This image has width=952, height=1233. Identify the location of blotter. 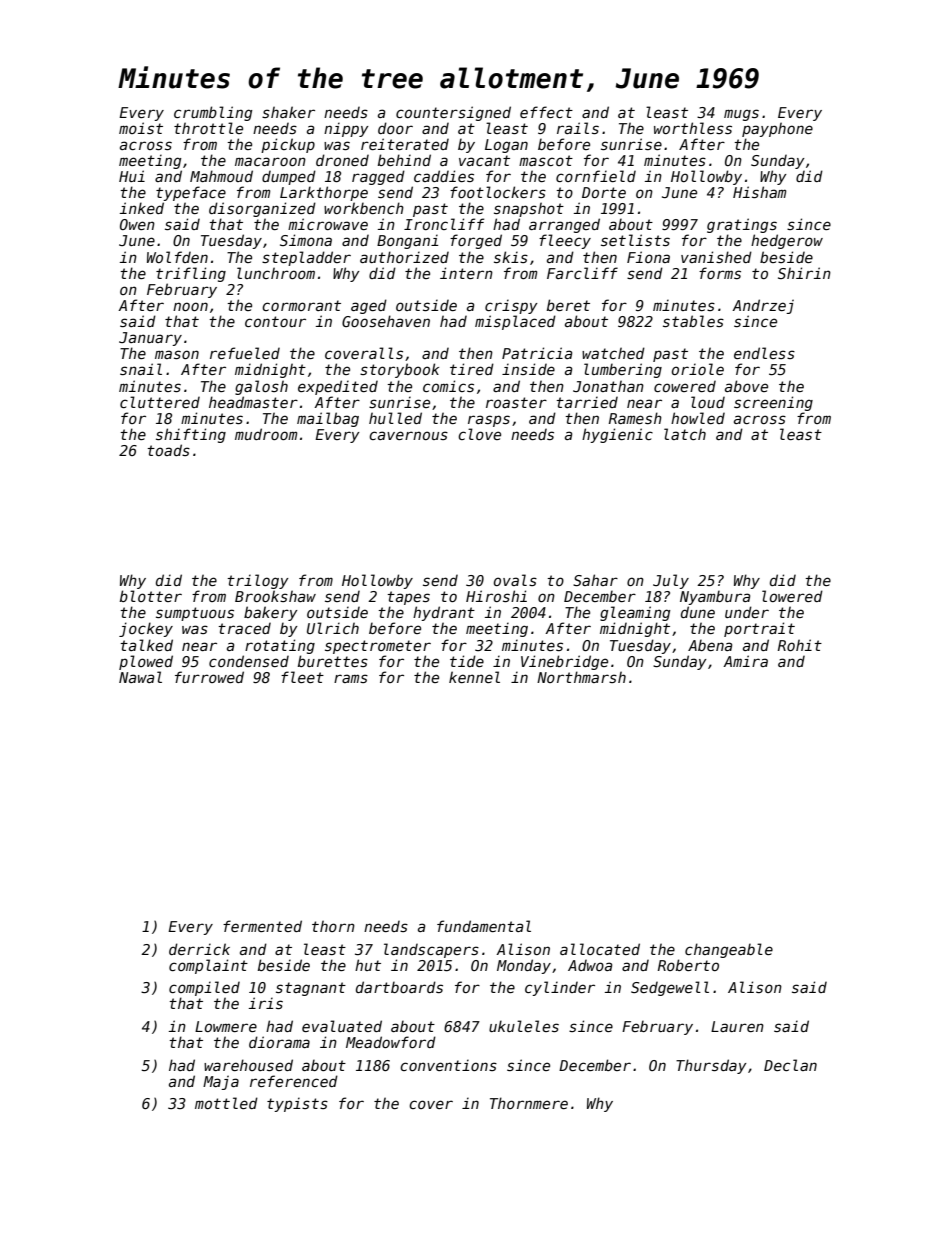
(151, 596).
